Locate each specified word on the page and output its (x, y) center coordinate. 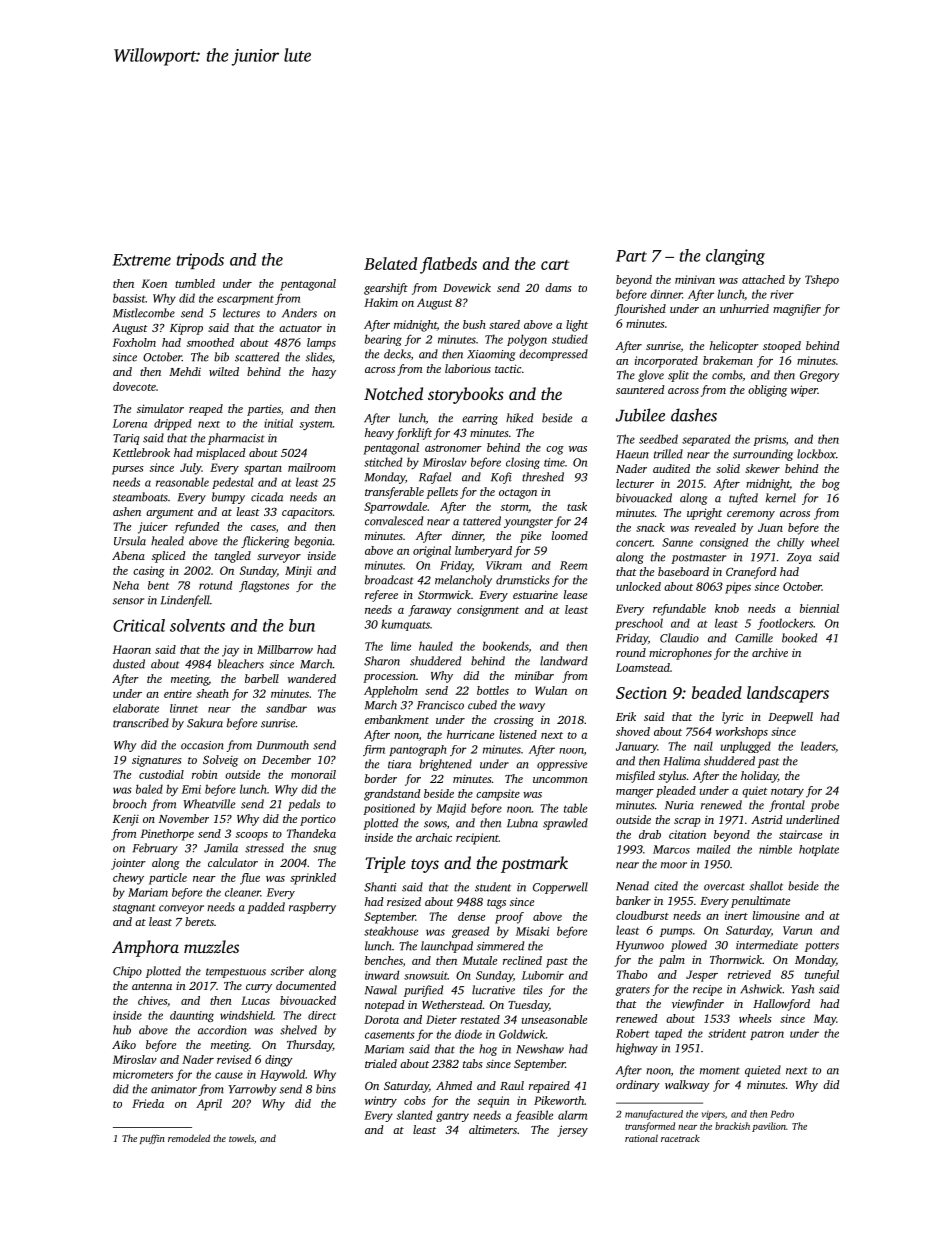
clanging (735, 257)
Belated (390, 263)
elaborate (136, 708)
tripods (200, 261)
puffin (152, 1139)
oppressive (562, 765)
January (636, 747)
